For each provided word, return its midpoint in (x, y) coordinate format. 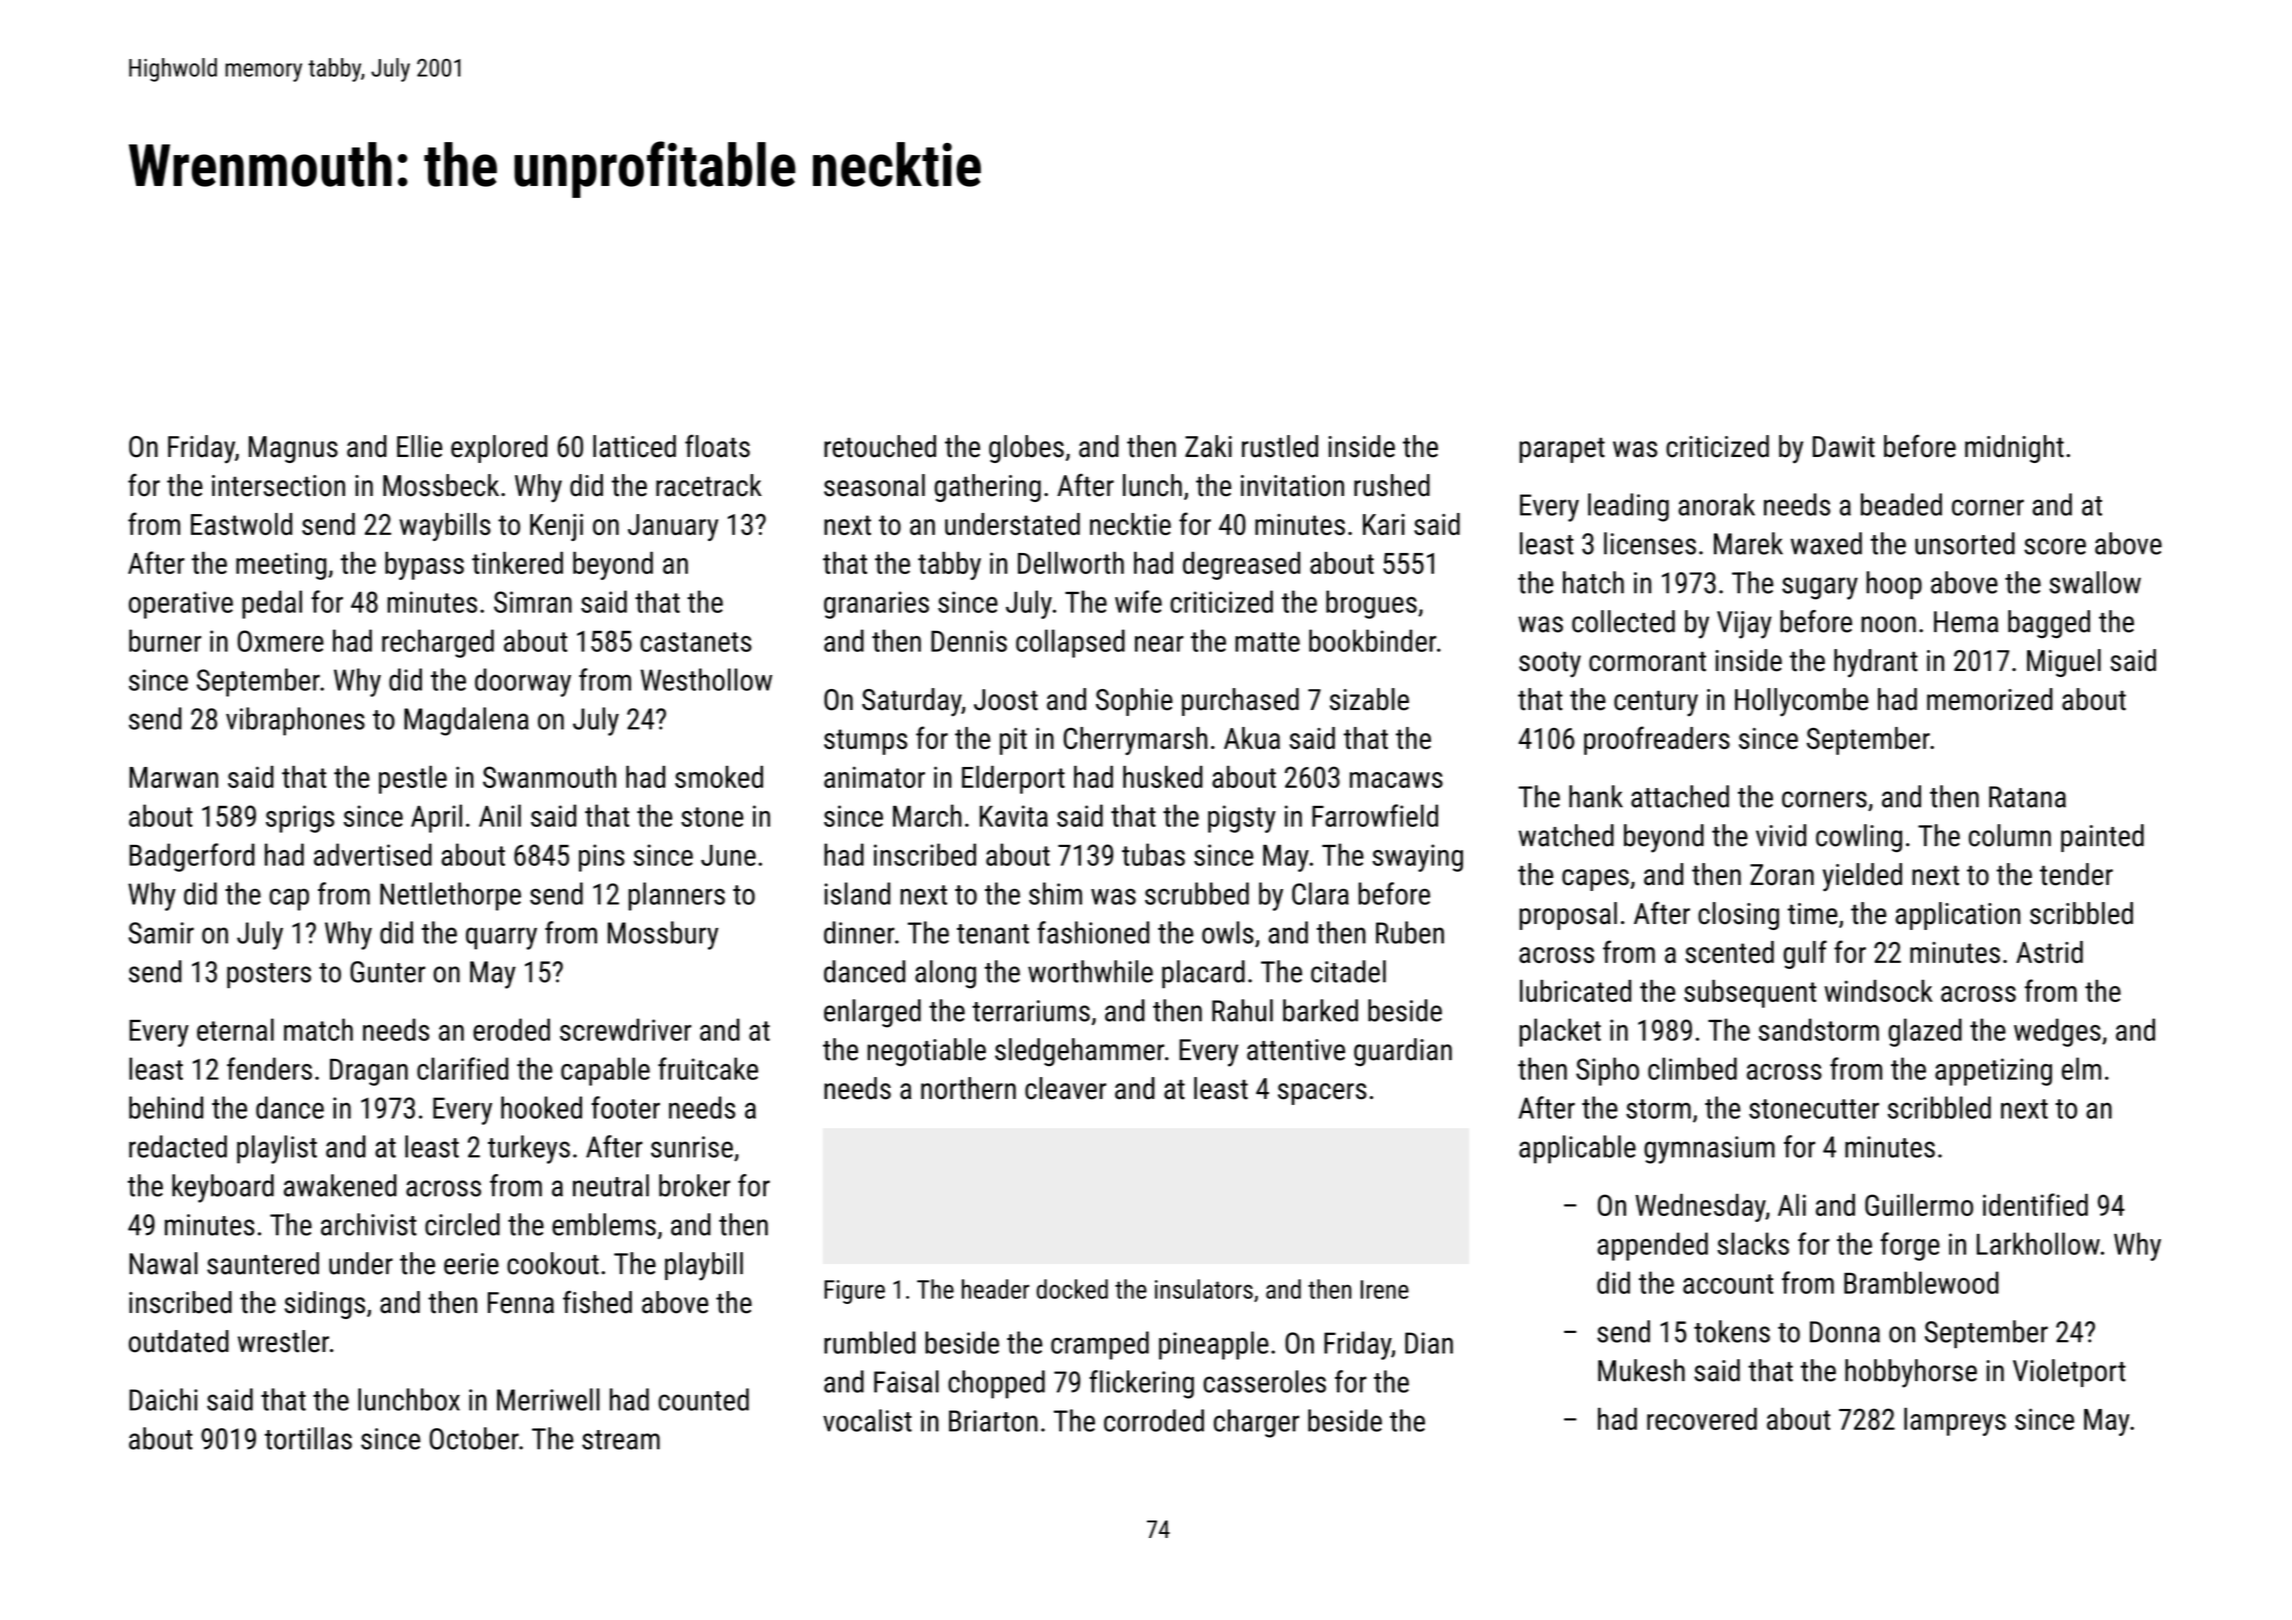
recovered (1702, 1419)
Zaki (1208, 446)
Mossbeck (441, 485)
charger (1256, 1423)
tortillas (308, 1438)
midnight (2014, 449)
